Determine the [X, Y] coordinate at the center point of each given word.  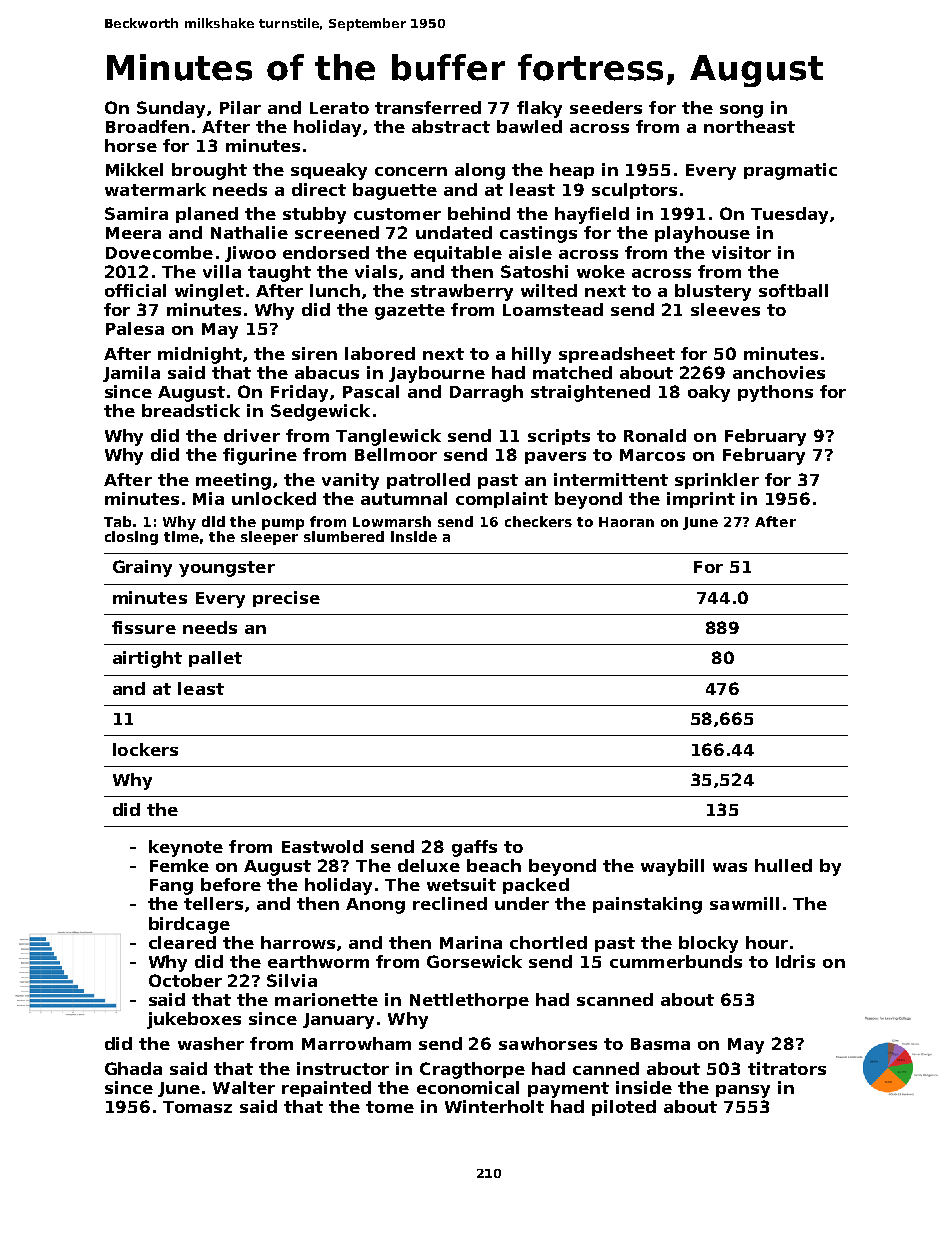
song [741, 111]
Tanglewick [388, 437]
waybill [672, 867]
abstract [451, 126]
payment [568, 1090]
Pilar [240, 107]
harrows [298, 942]
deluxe [429, 865]
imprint [701, 500]
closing [131, 538]
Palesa [135, 328]
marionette [326, 999]
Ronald [655, 435]
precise [286, 599]
